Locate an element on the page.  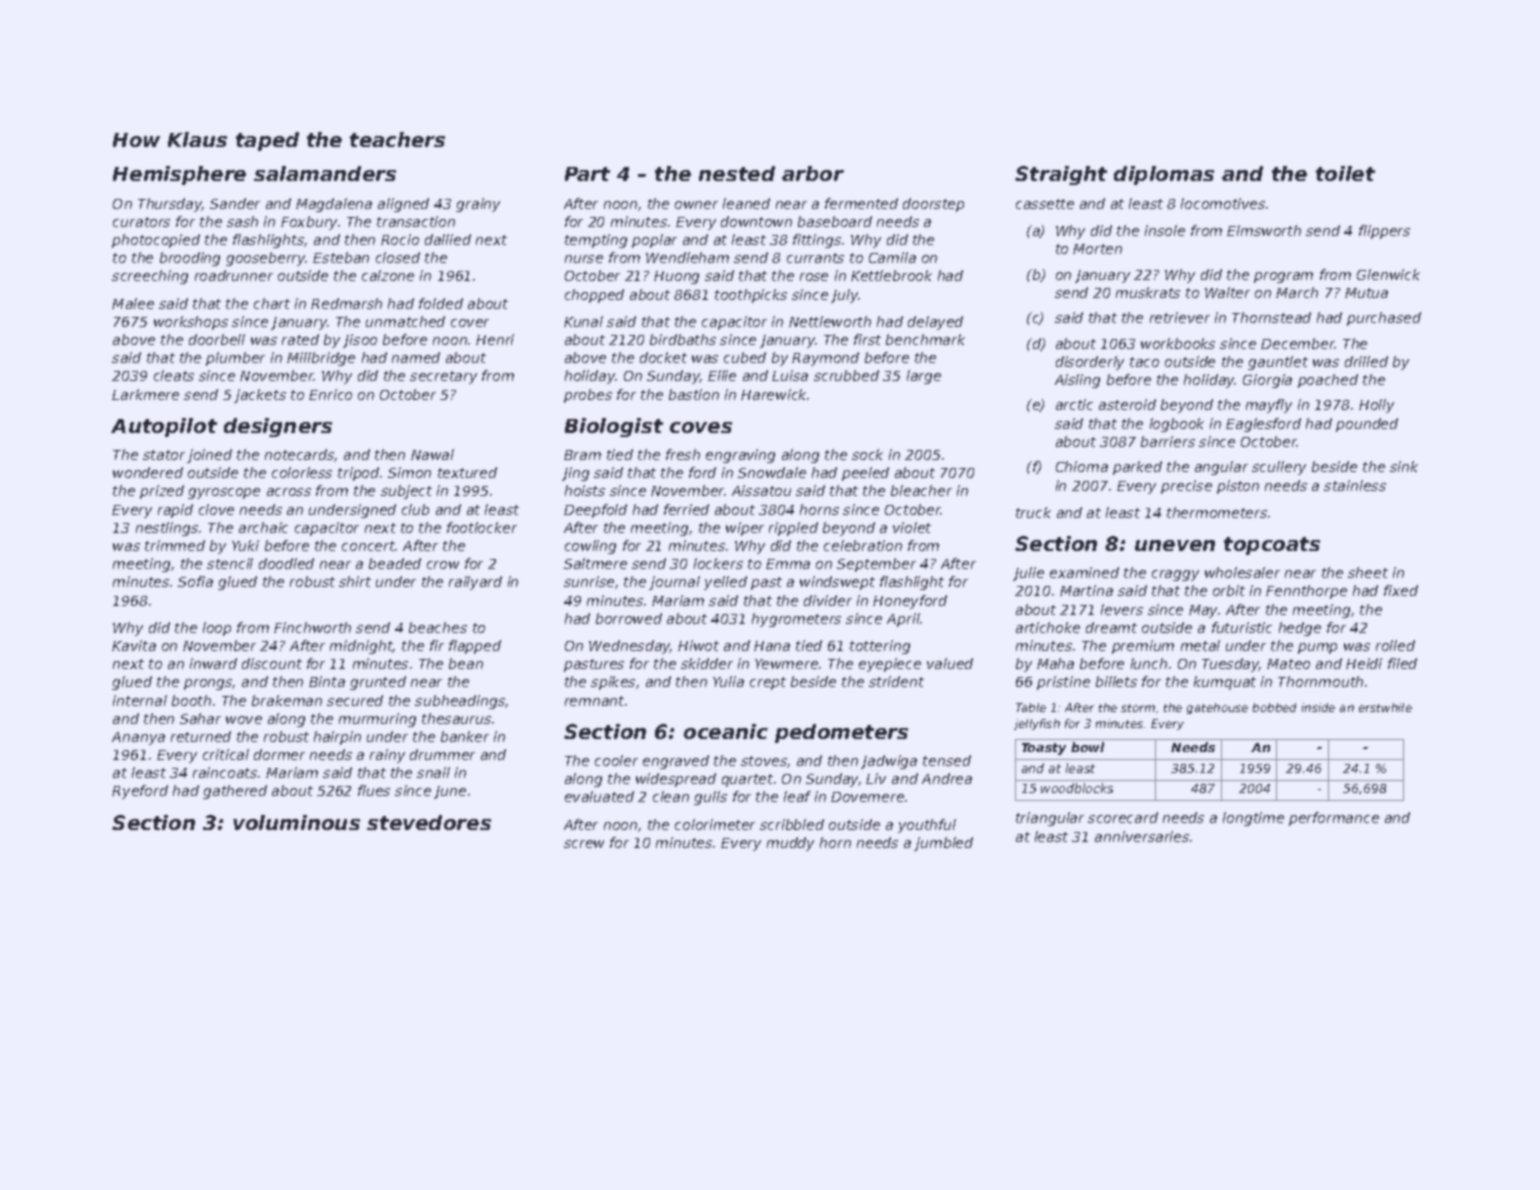
toilet is located at coordinates (1345, 173).
